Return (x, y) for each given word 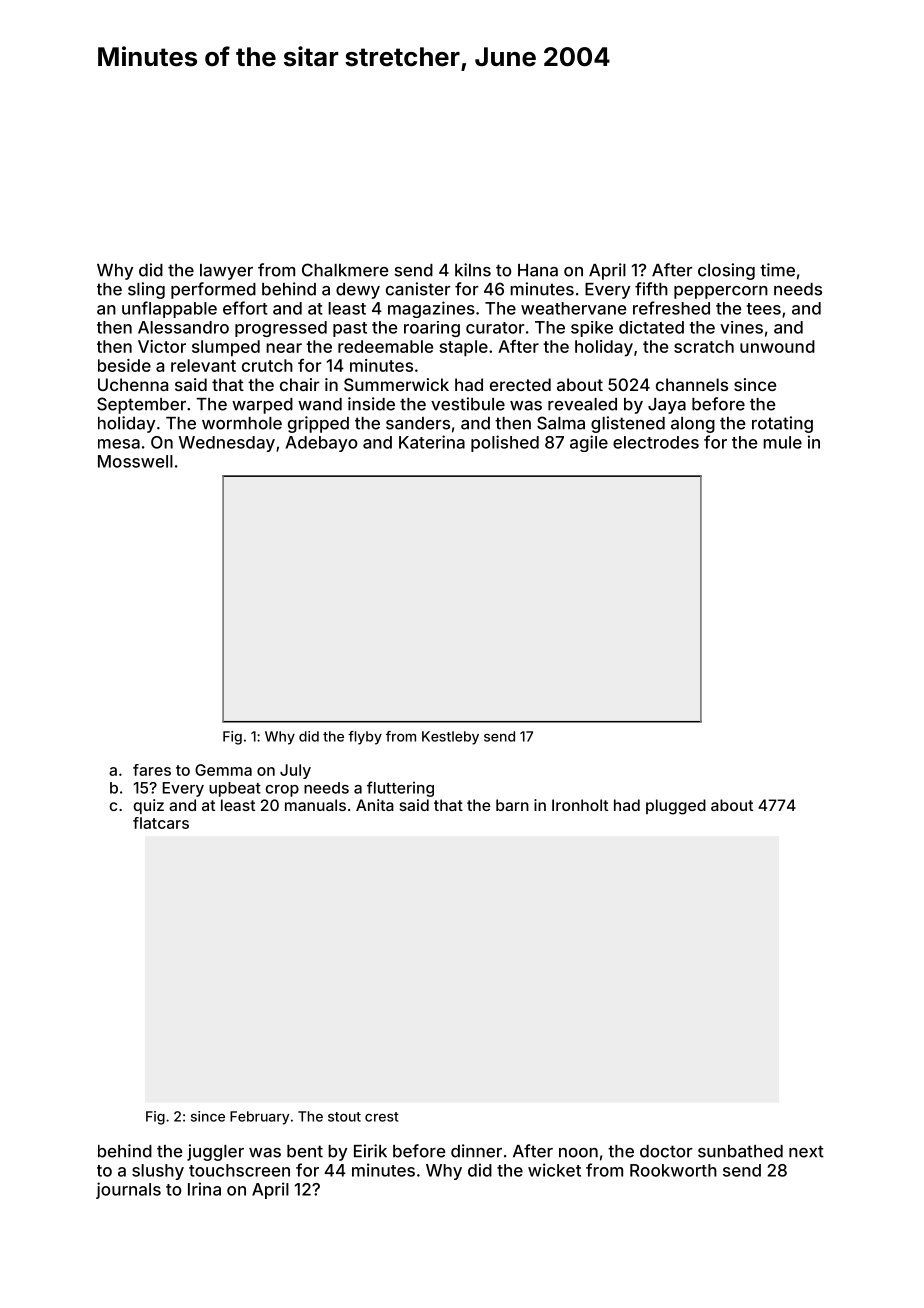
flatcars (161, 823)
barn (512, 805)
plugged (676, 807)
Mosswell (135, 461)
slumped (226, 348)
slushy (158, 1172)
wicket (554, 1170)
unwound (777, 346)
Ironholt (580, 805)
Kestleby (450, 738)
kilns (473, 270)
